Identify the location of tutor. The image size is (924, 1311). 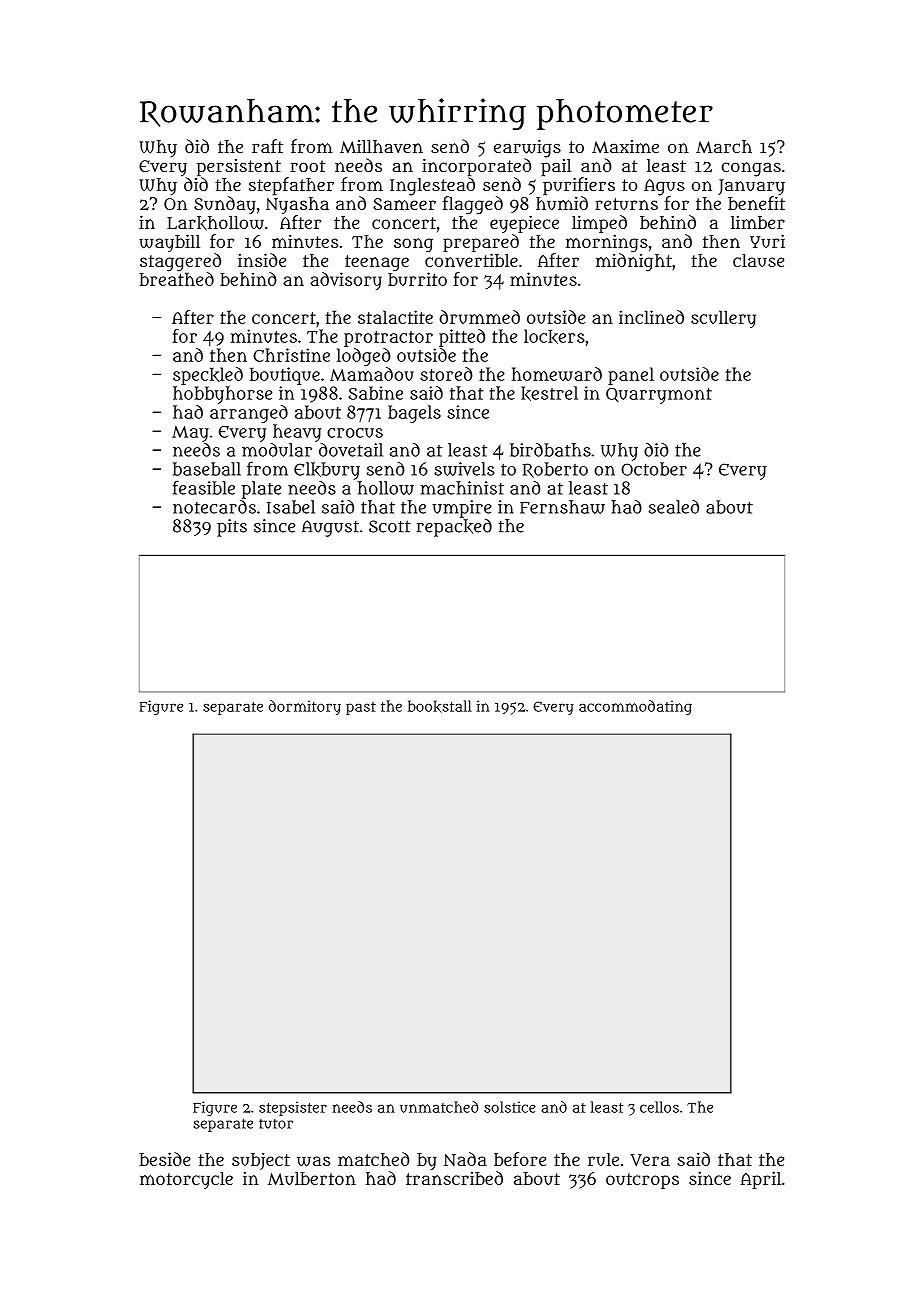
(276, 1124).
